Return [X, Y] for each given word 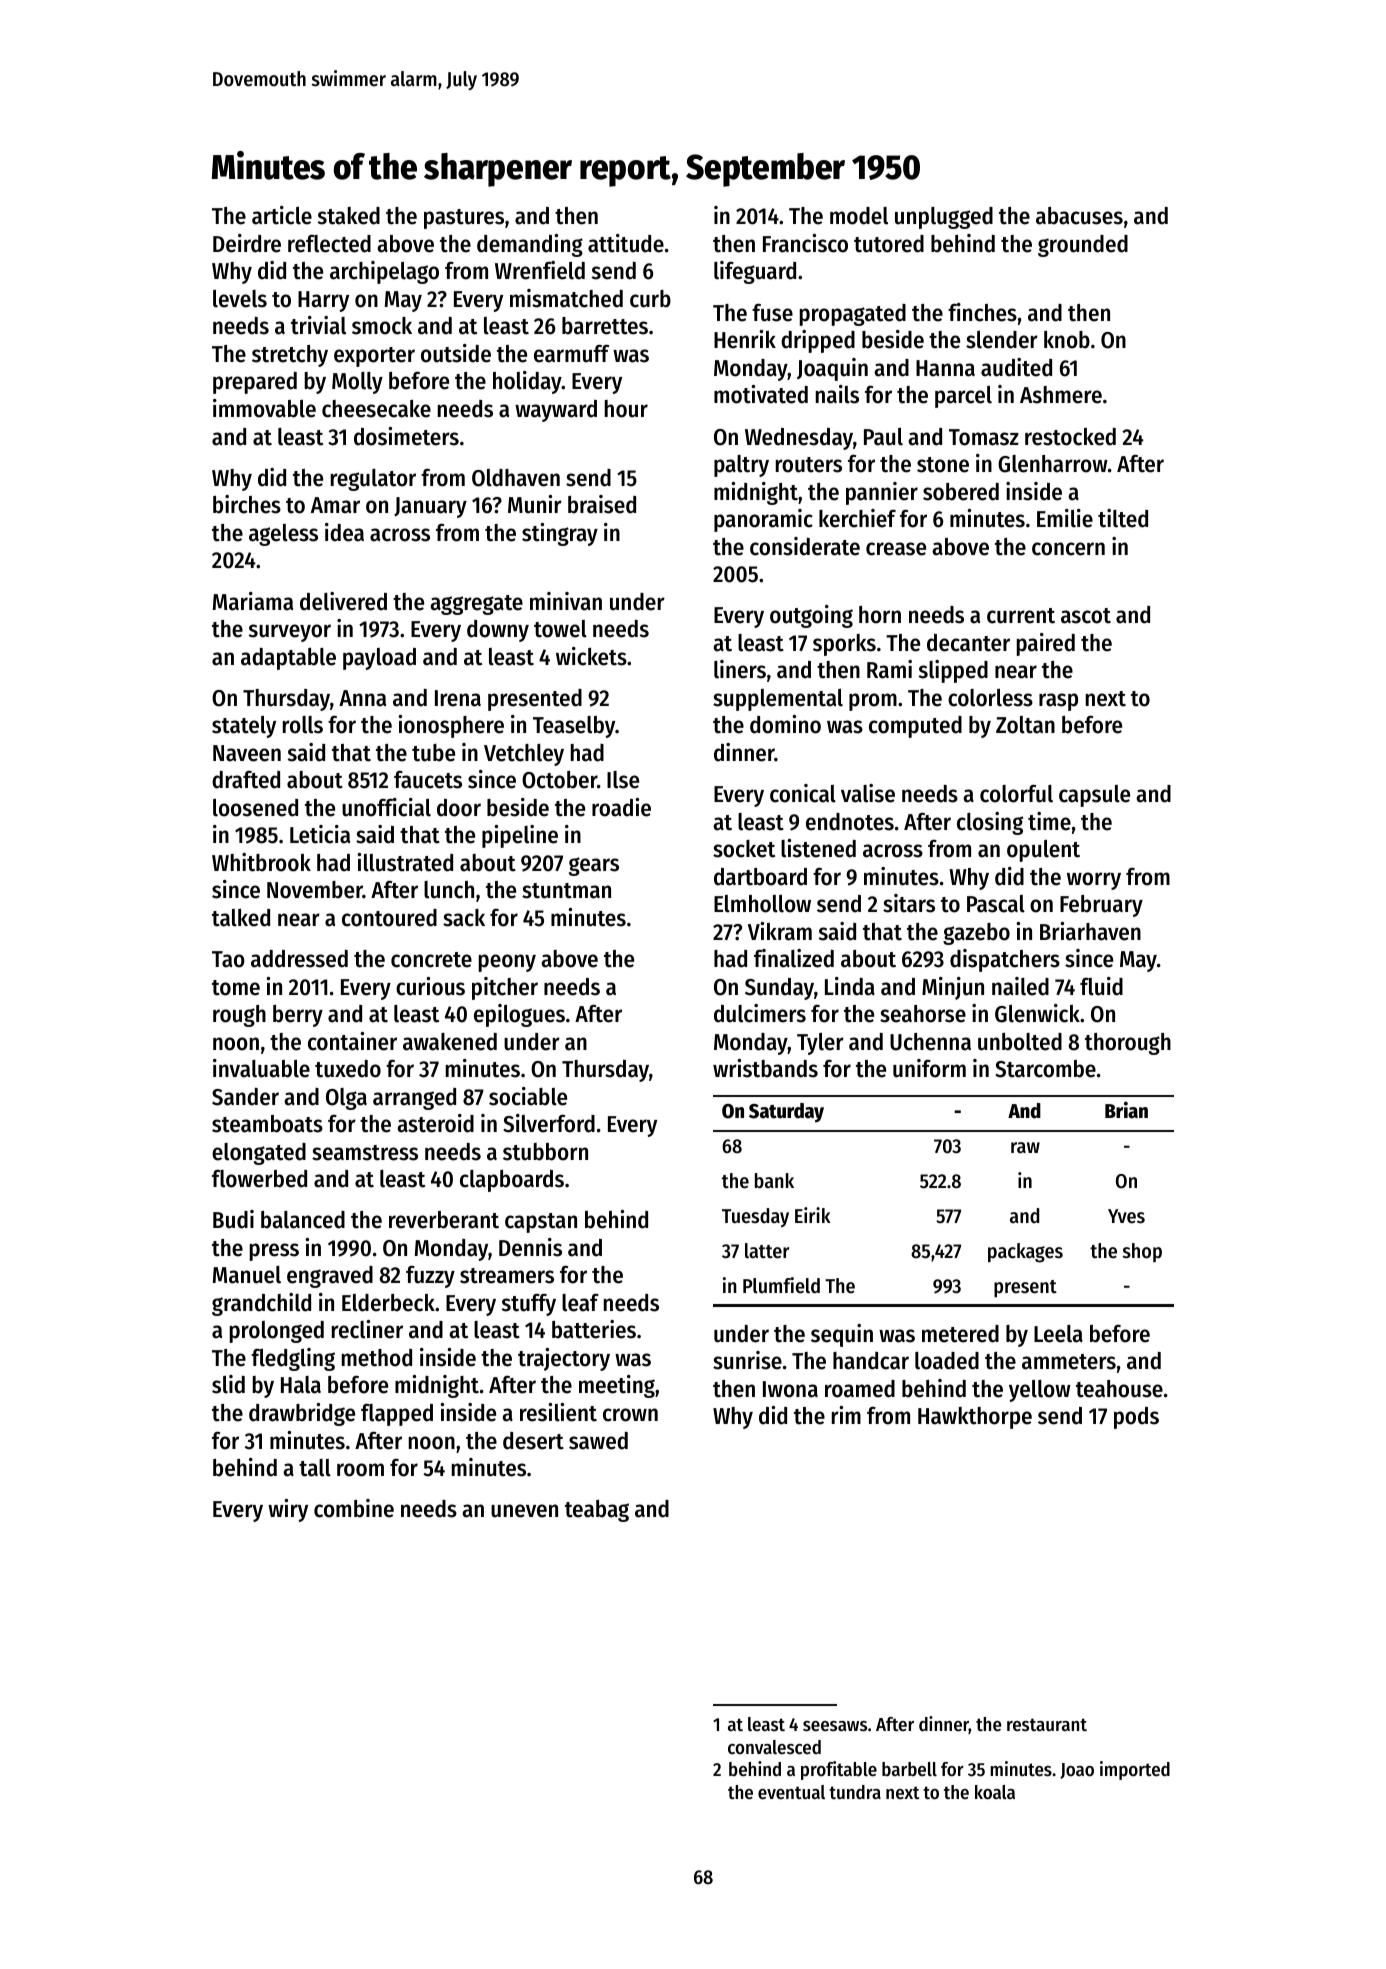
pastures [464, 219]
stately [244, 727]
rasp [1058, 702]
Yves [1126, 1216]
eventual [791, 1792]
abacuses [1079, 216]
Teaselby [574, 727]
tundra [855, 1792]
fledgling [293, 1359]
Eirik [813, 1215]
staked [349, 216]
